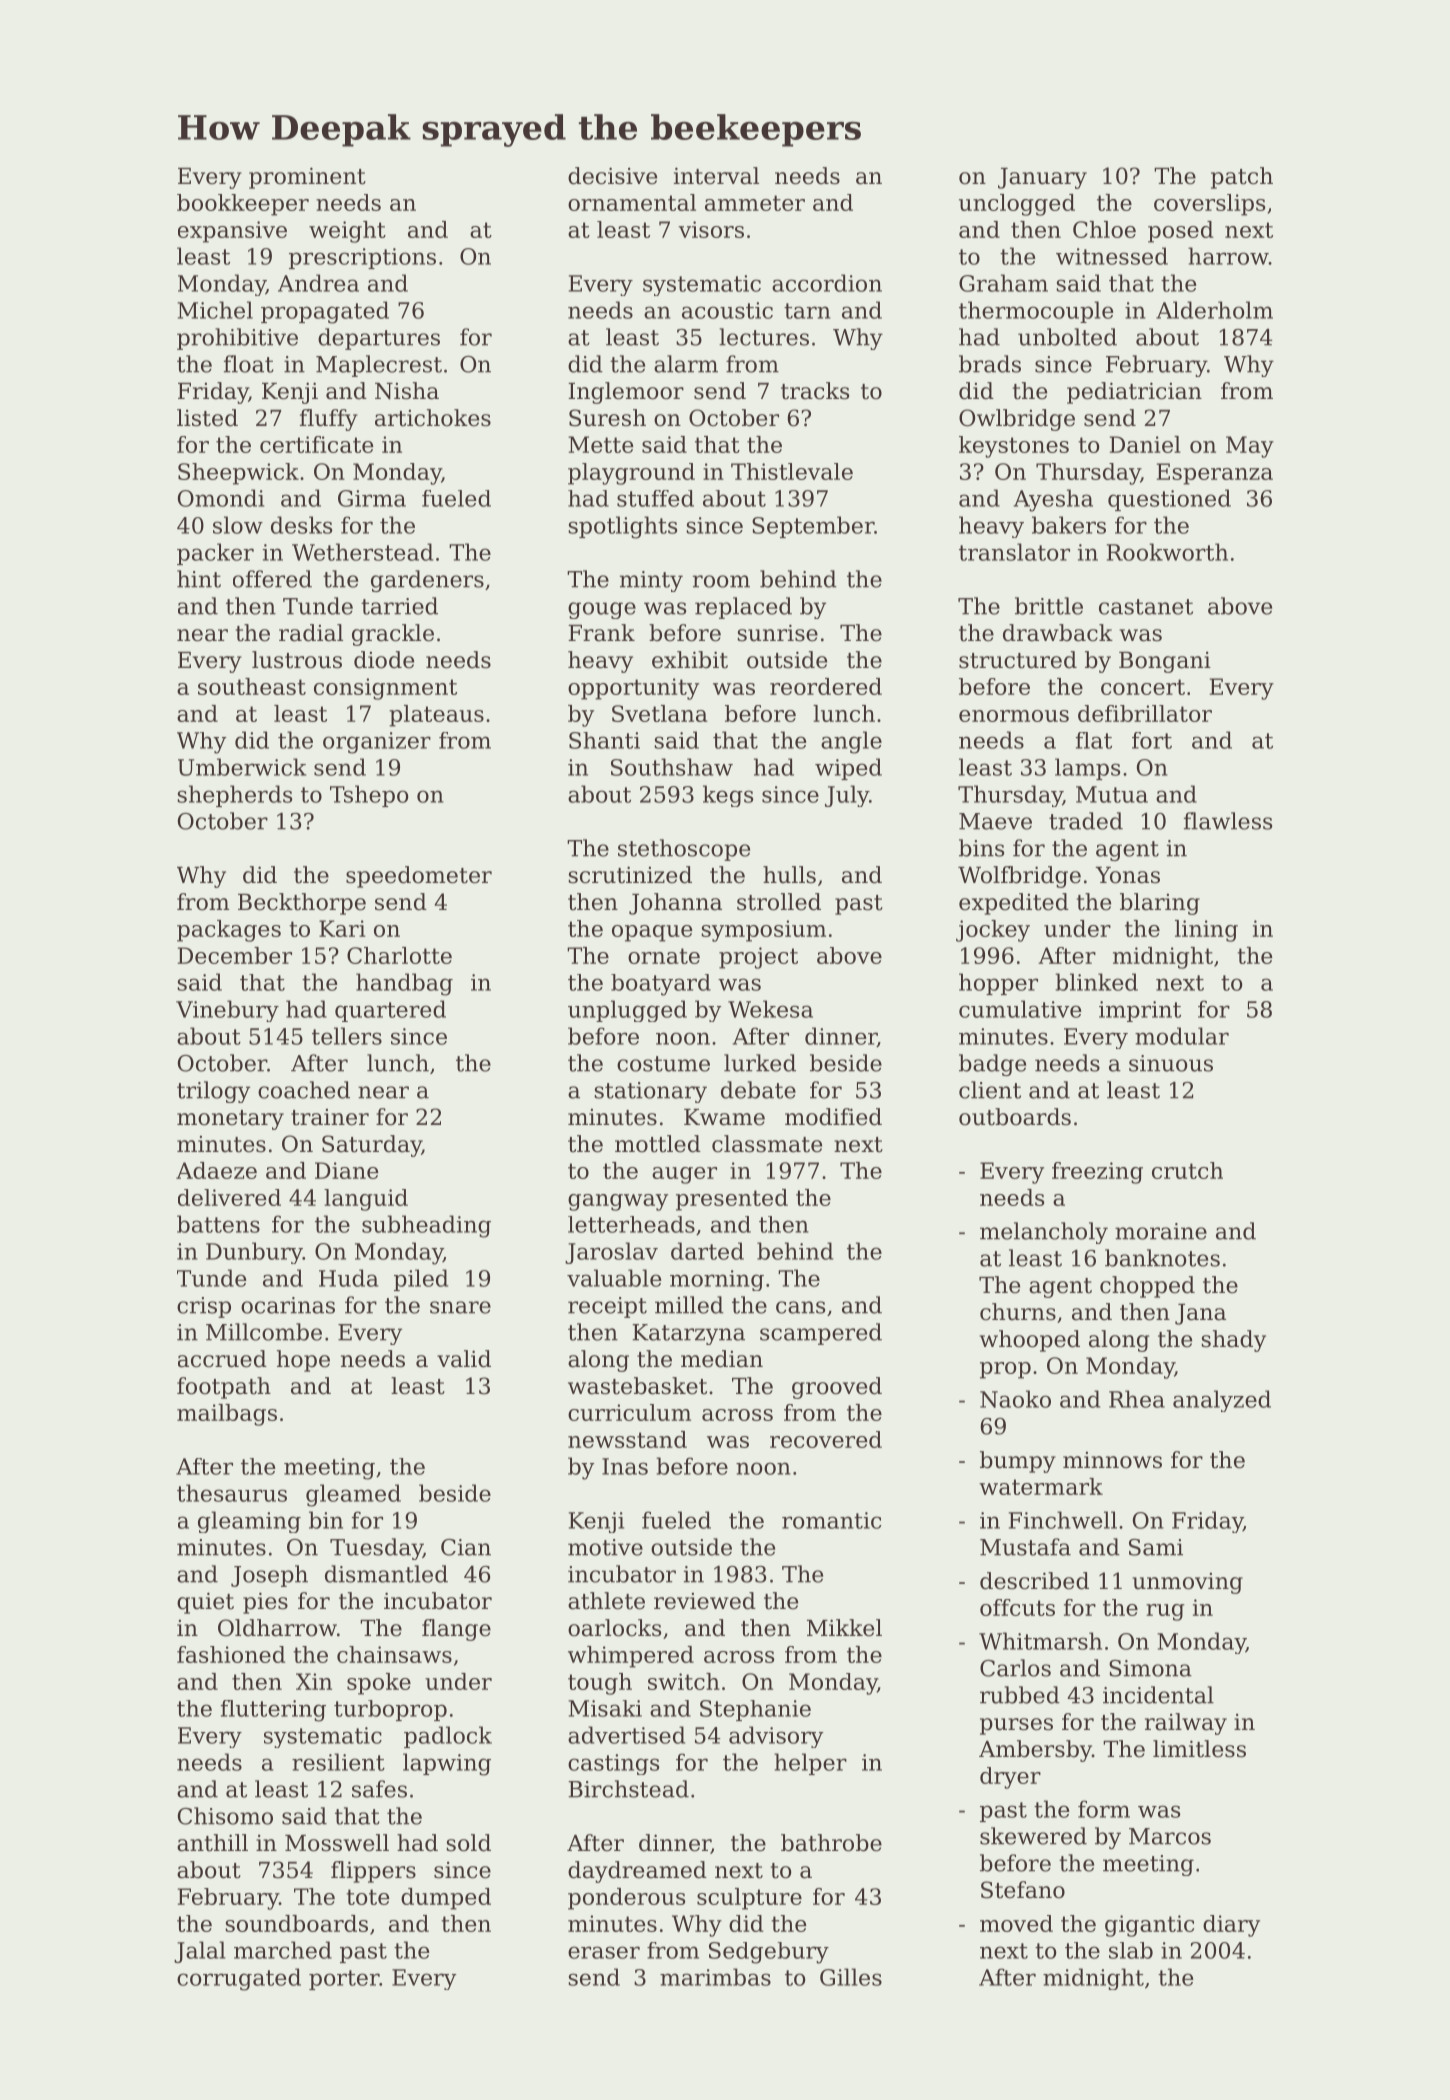  Describe the element at coordinates (716, 176) in the page. I see `interval` at that location.
